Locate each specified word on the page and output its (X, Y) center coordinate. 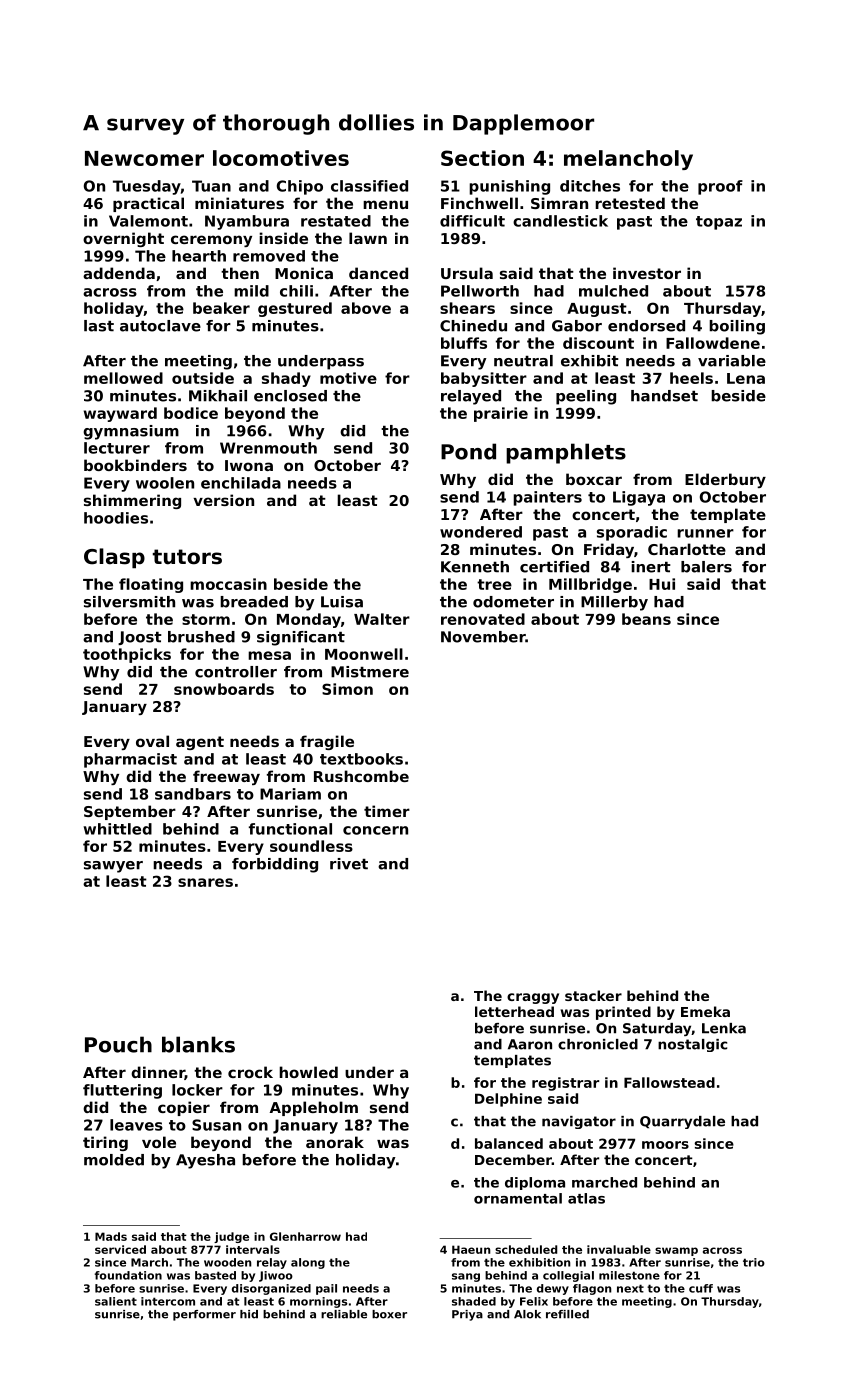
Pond (468, 451)
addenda (119, 273)
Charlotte (687, 549)
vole (159, 1142)
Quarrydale (682, 1122)
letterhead (514, 1011)
